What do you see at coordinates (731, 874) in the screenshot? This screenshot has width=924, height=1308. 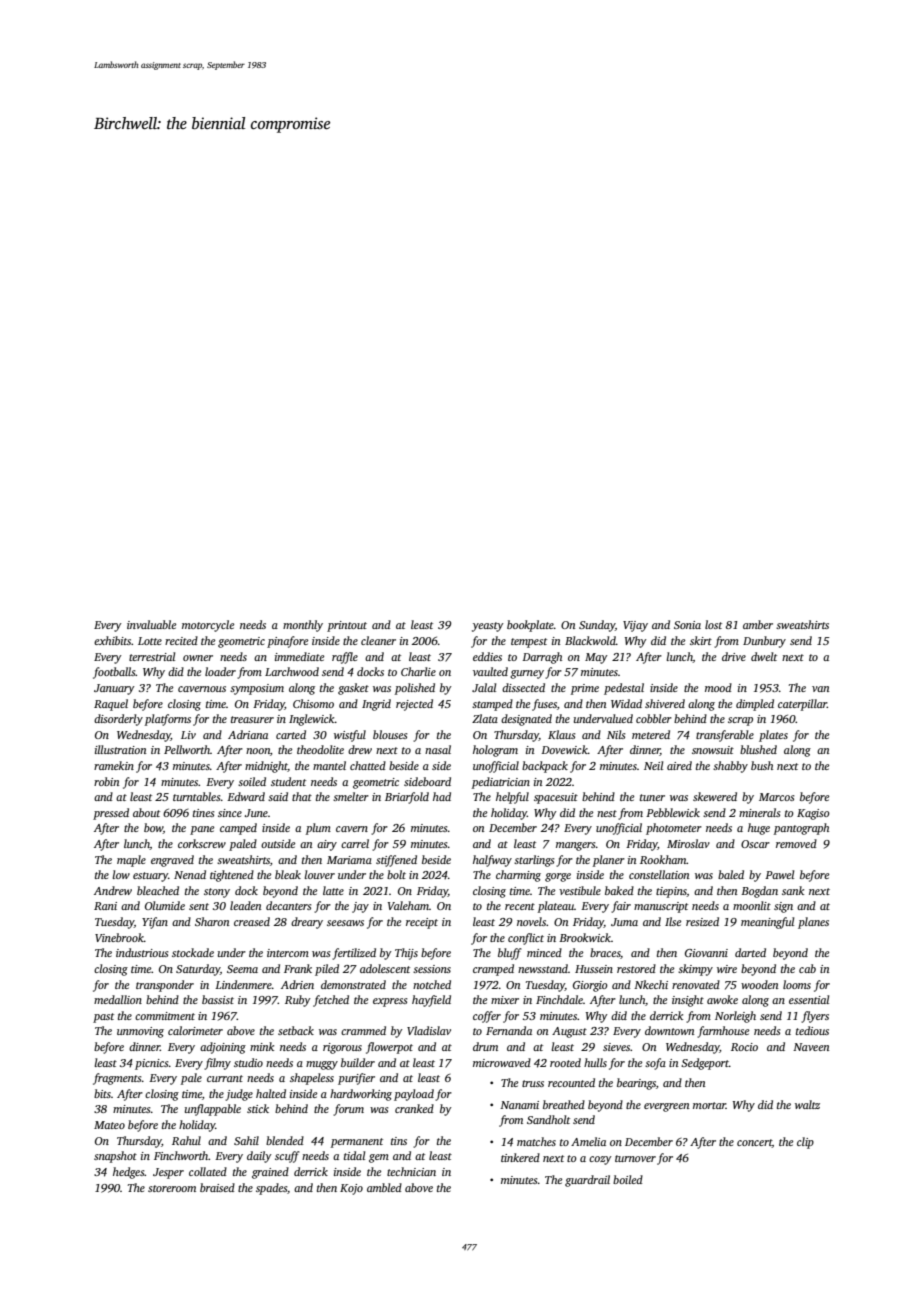 I see `baled` at bounding box center [731, 874].
